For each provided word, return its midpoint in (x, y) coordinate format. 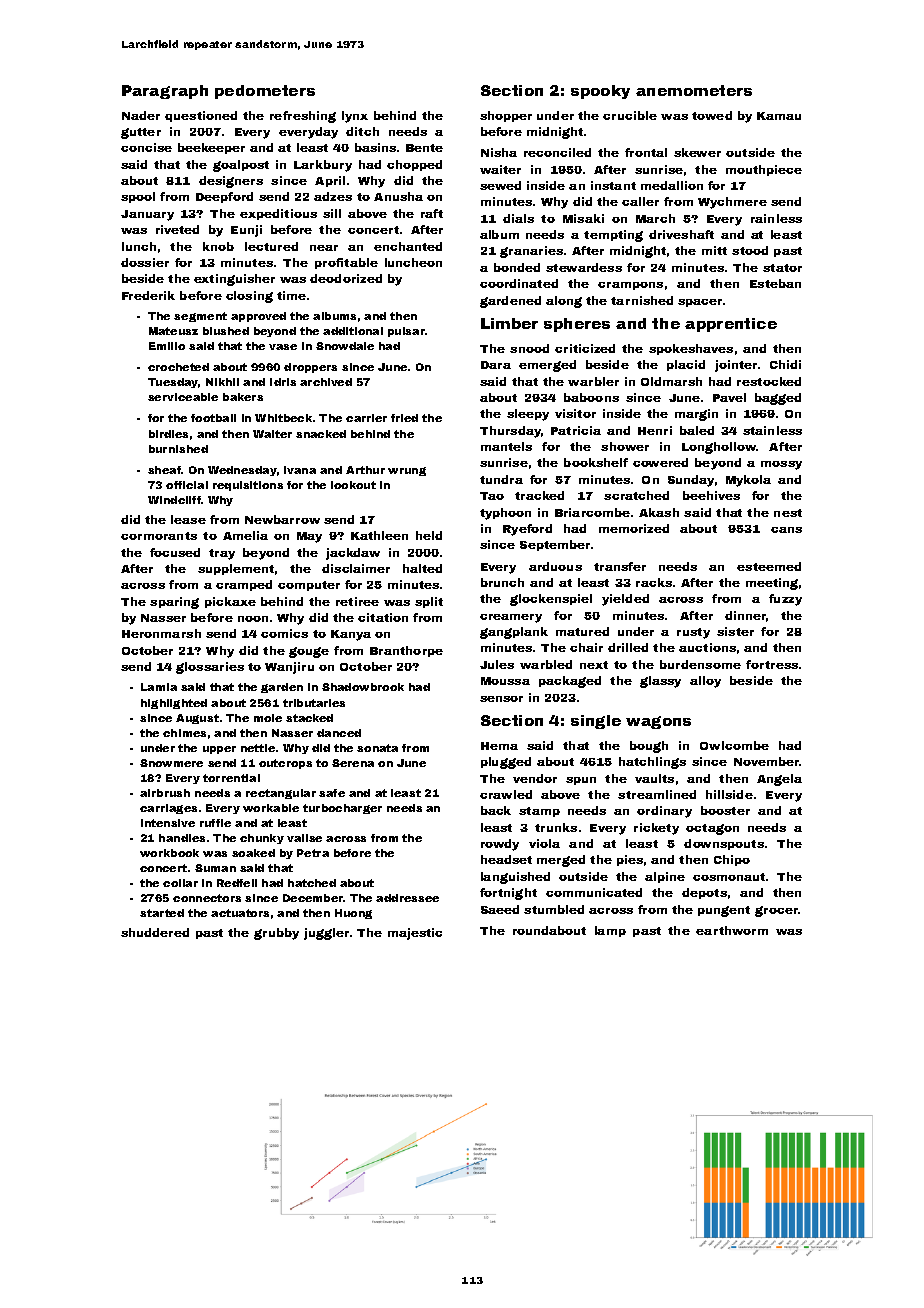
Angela (779, 780)
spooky (600, 92)
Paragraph (165, 92)
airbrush (165, 793)
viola (544, 843)
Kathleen (379, 535)
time (291, 295)
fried (404, 418)
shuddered (155, 932)
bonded (517, 267)
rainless (776, 218)
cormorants (159, 536)
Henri (655, 430)
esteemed (769, 566)
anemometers (694, 90)
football (213, 418)
